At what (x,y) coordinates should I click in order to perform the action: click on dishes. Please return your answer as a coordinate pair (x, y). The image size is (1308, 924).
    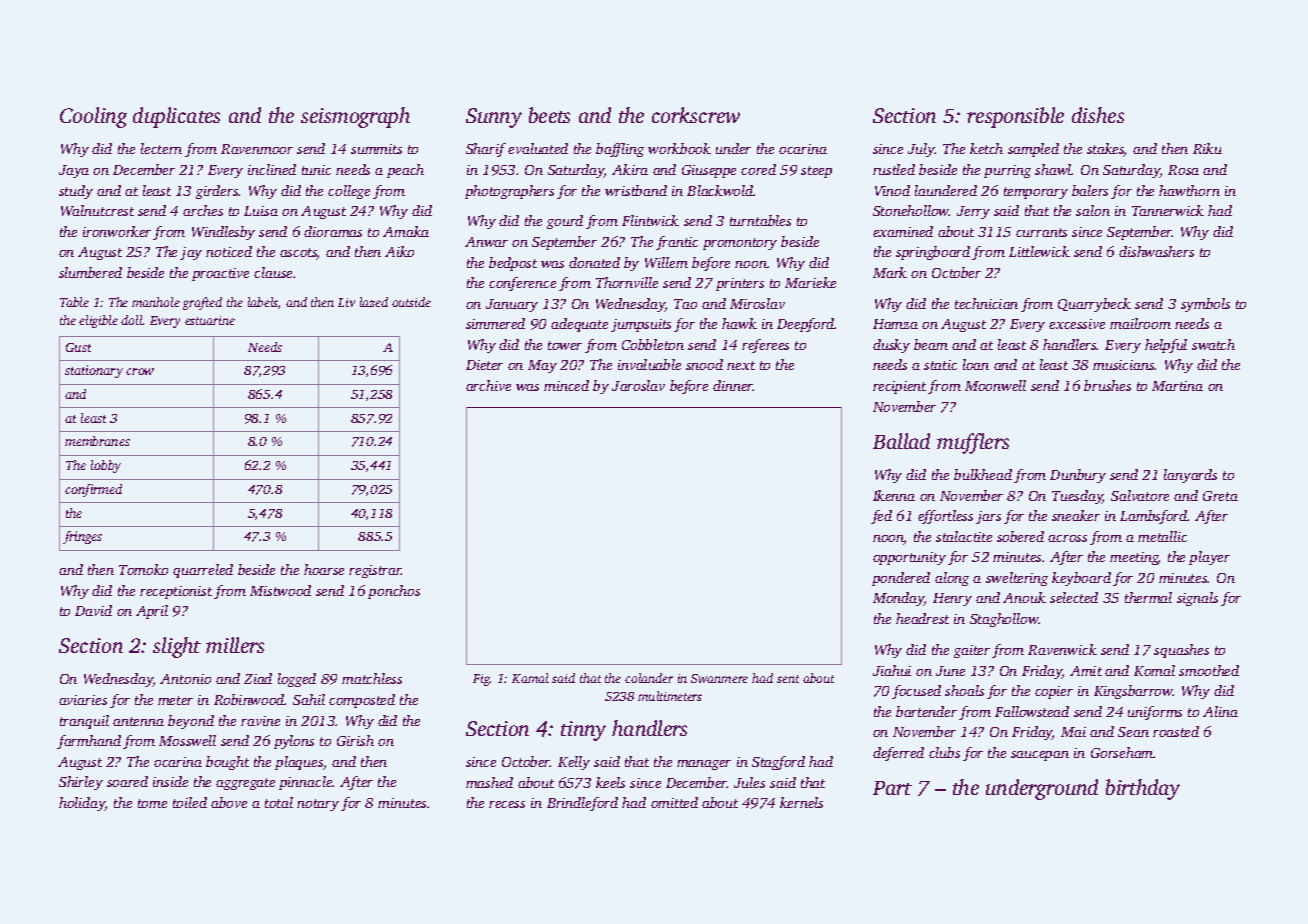
    Looking at the image, I should click on (1098, 115).
